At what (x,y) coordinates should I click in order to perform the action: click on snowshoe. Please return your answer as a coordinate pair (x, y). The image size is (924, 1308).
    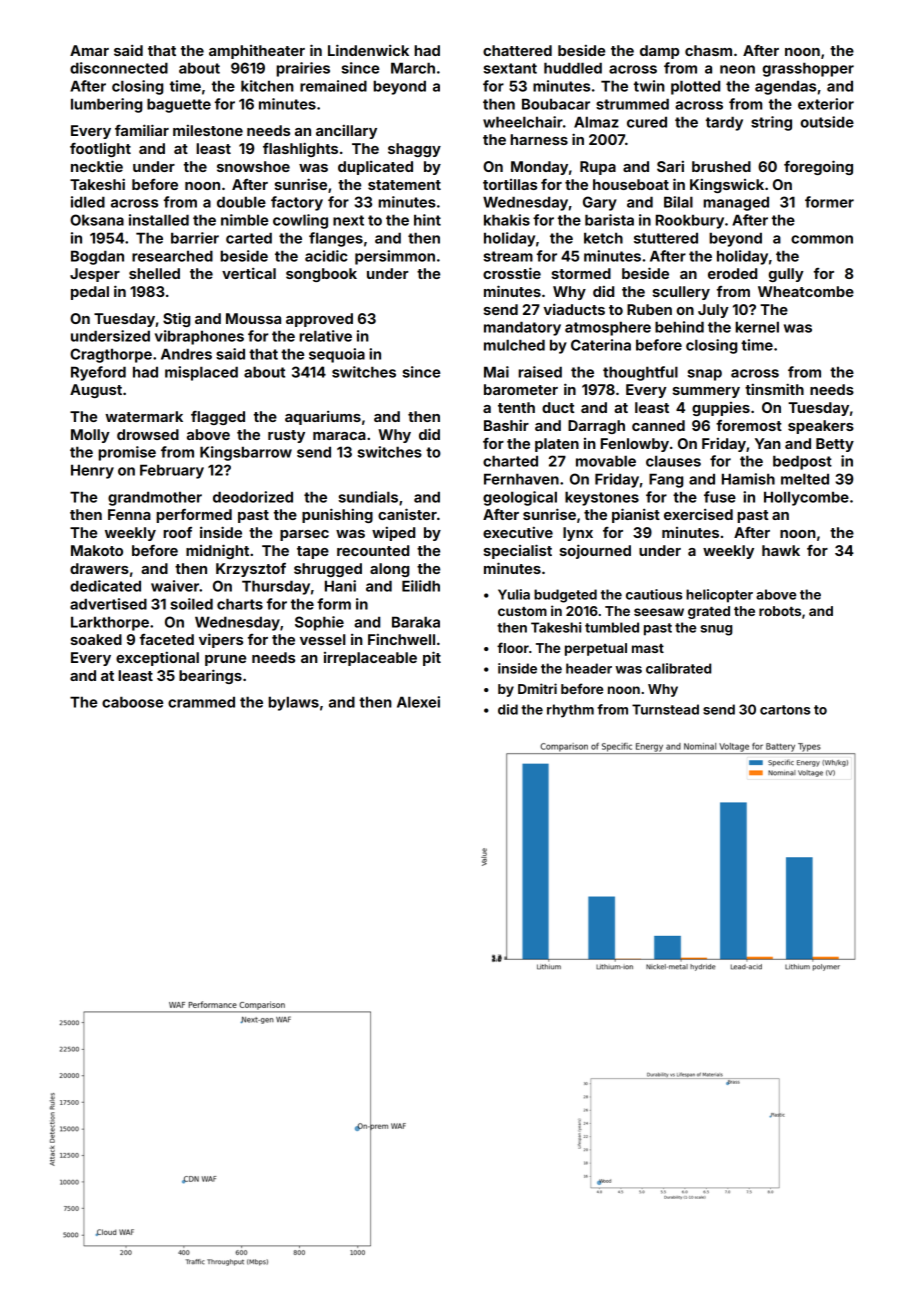
    Looking at the image, I should click on (253, 166).
